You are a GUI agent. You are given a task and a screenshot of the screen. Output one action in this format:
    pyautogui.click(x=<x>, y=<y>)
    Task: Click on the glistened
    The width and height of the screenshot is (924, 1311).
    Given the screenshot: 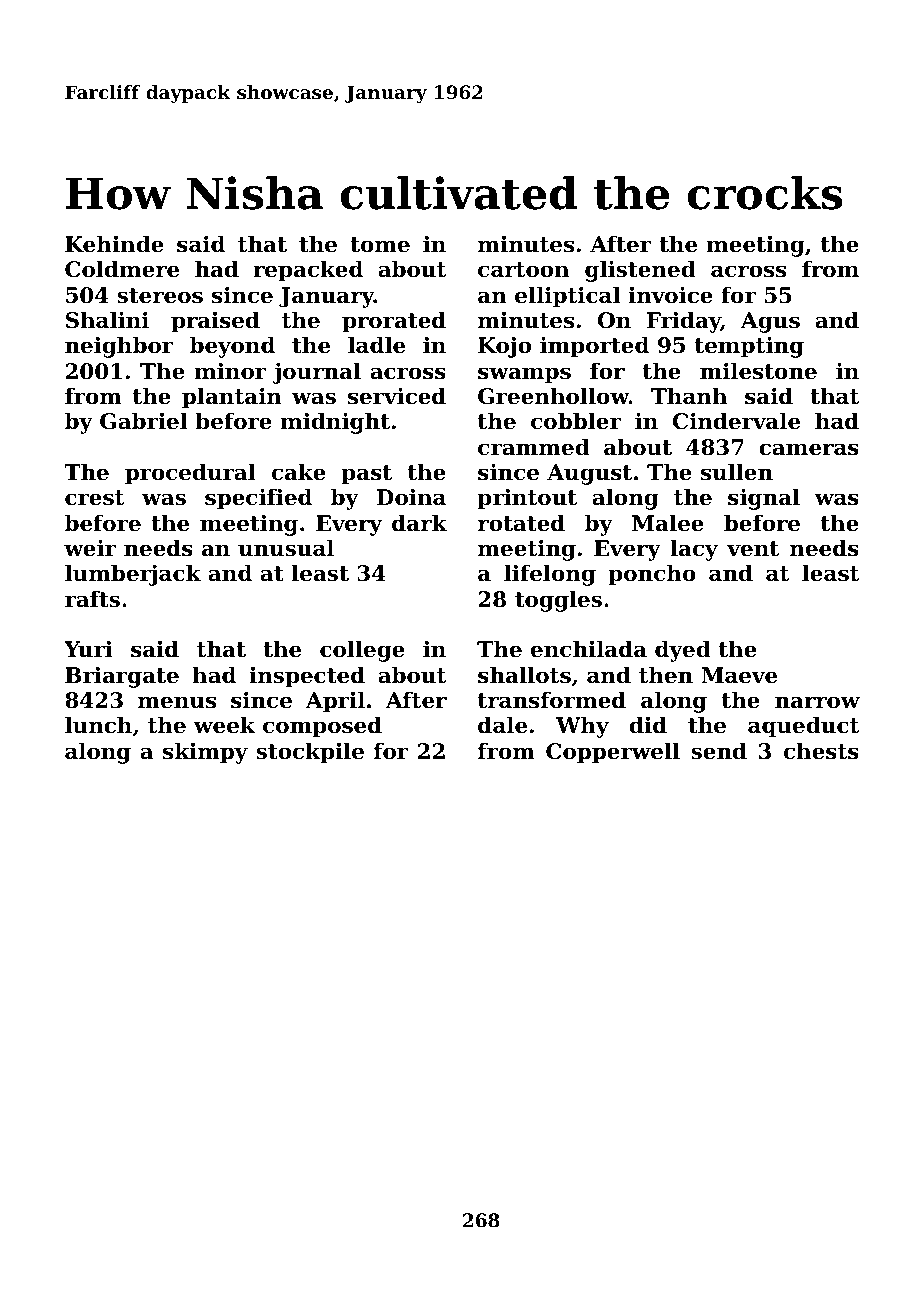 What is the action you would take?
    pyautogui.click(x=640, y=271)
